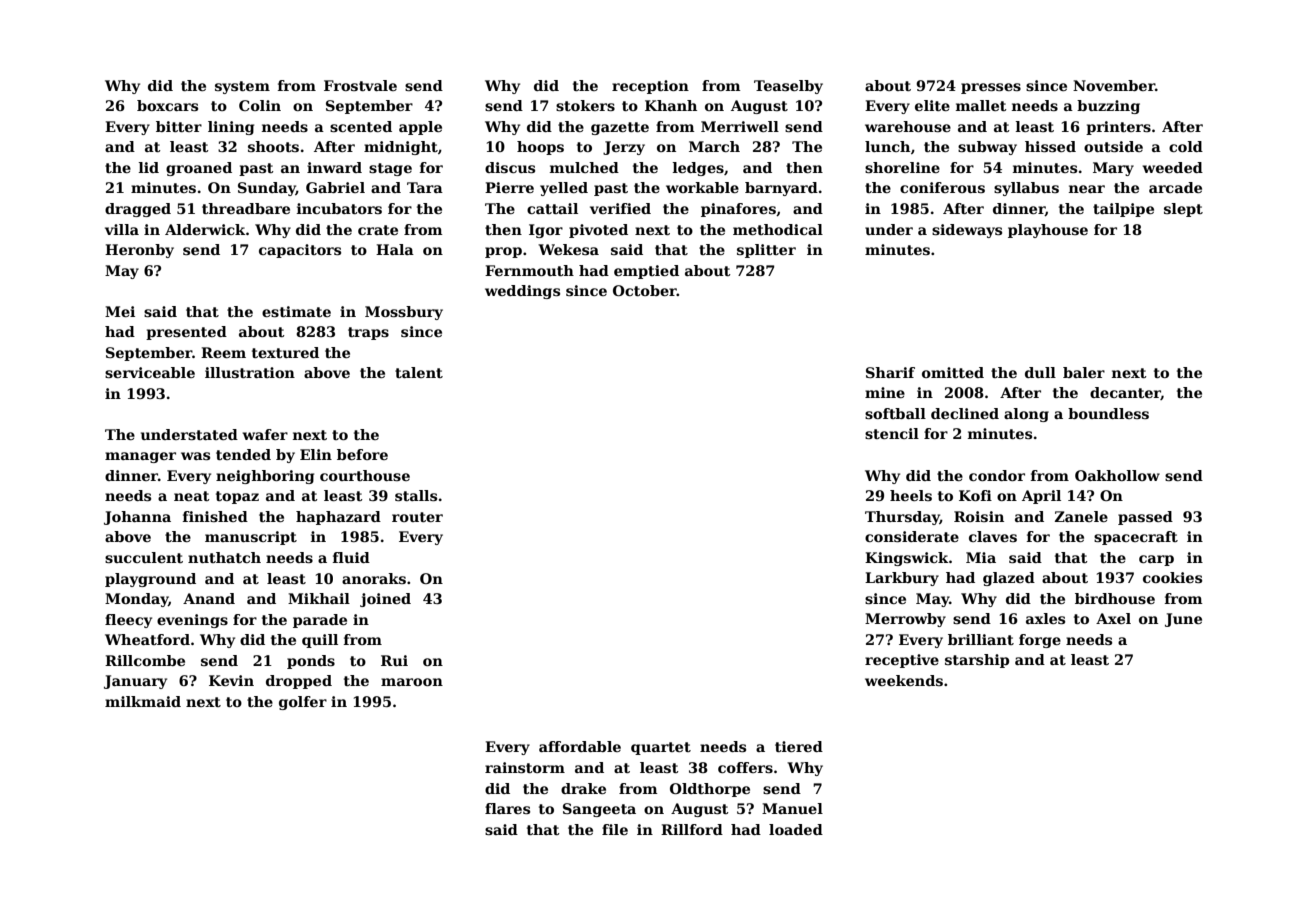 This screenshot has width=1308, height=924. Describe the element at coordinates (368, 333) in the screenshot. I see `traps` at that location.
